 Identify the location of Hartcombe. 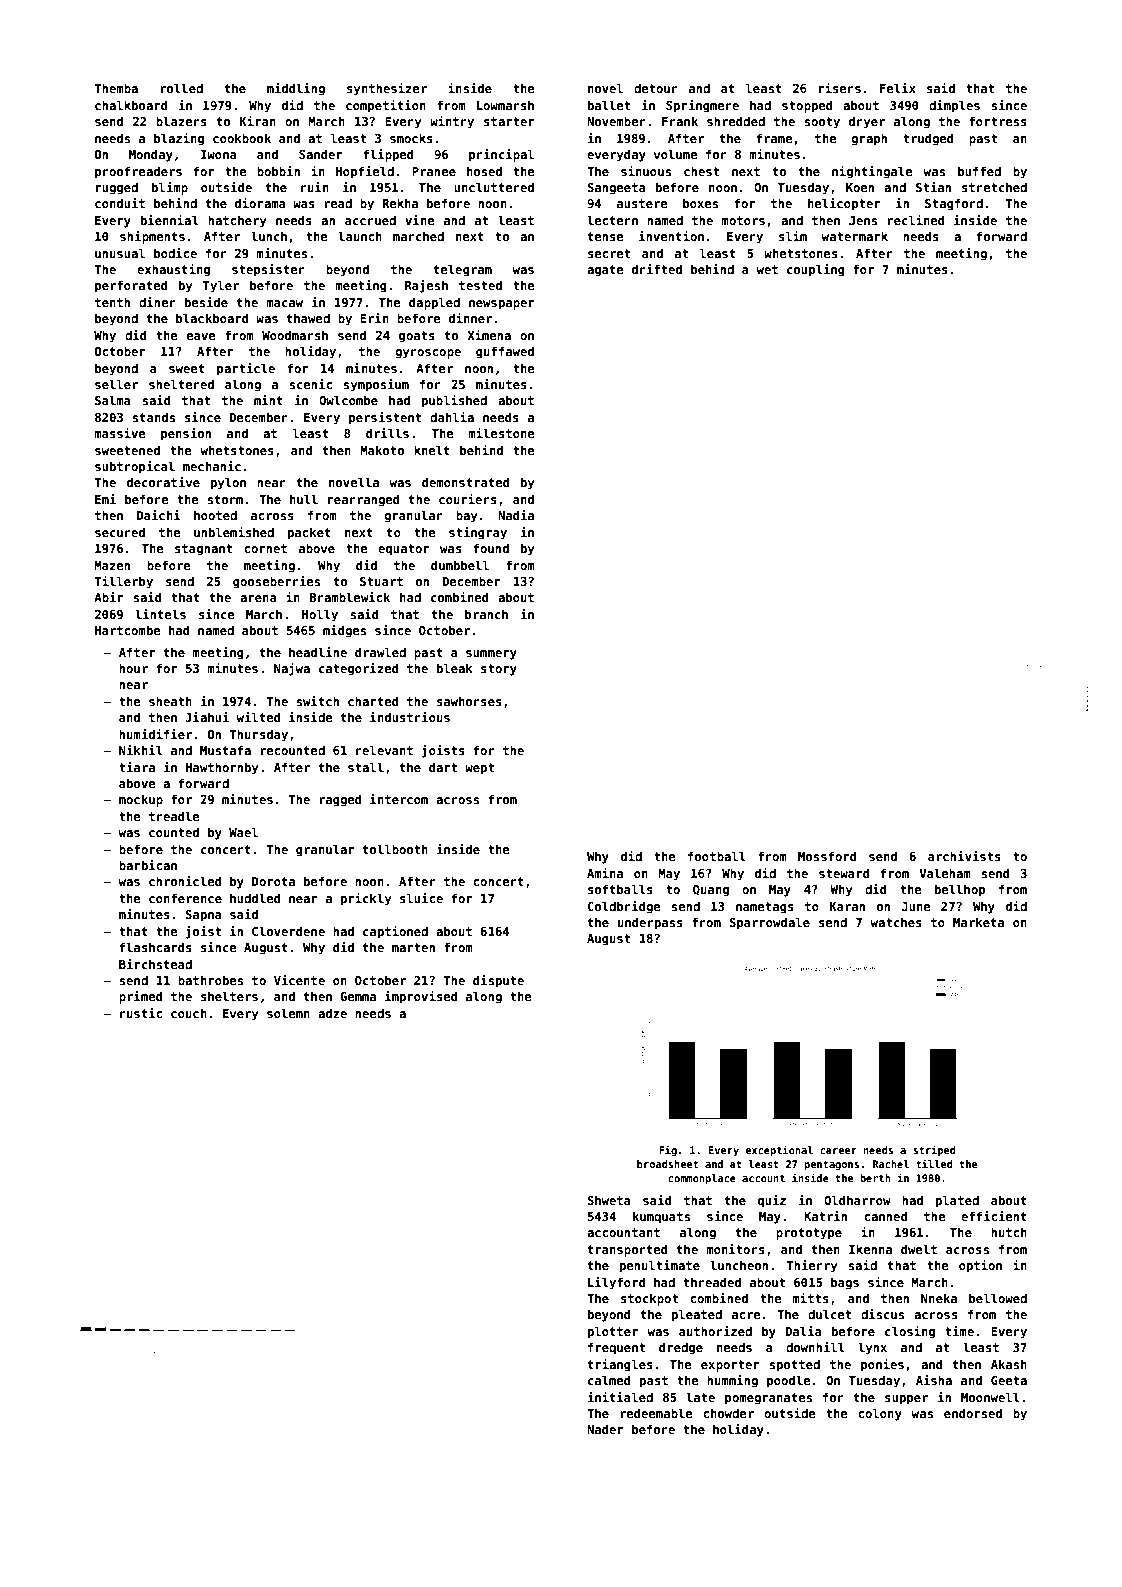
(128, 630).
